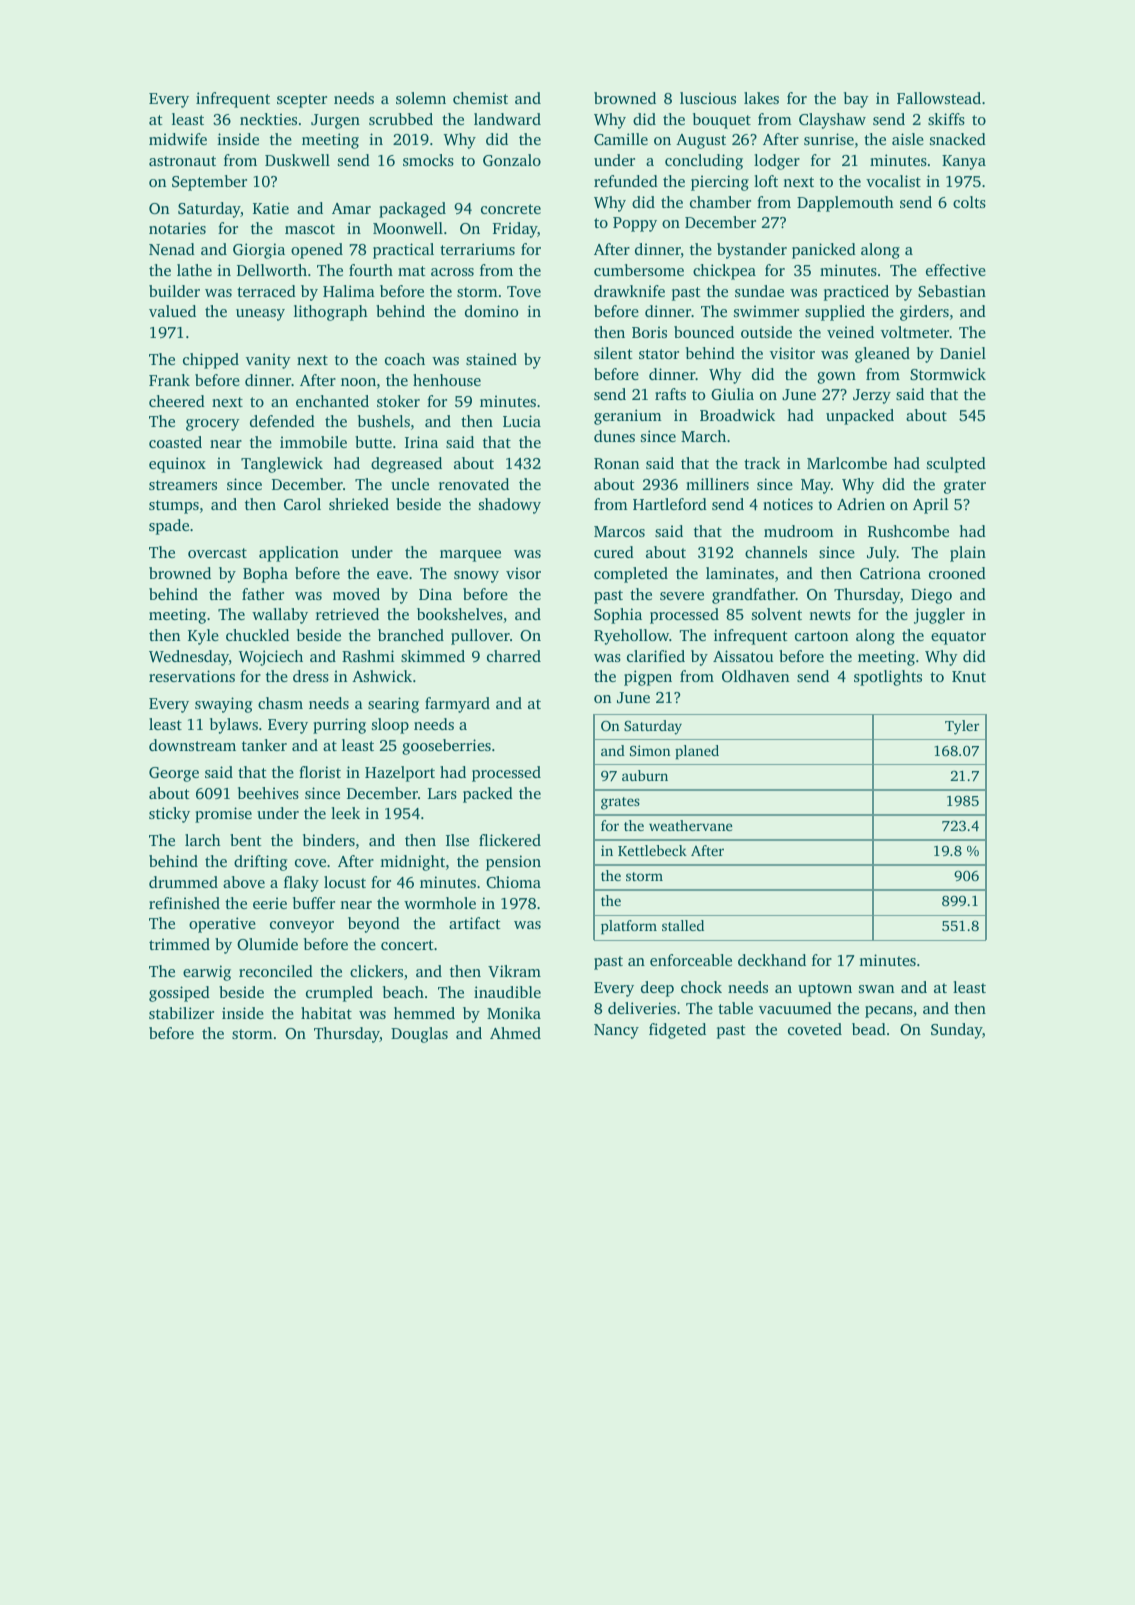 The height and width of the document is (1605, 1135). What do you see at coordinates (335, 121) in the document?
I see `Jurgen` at bounding box center [335, 121].
